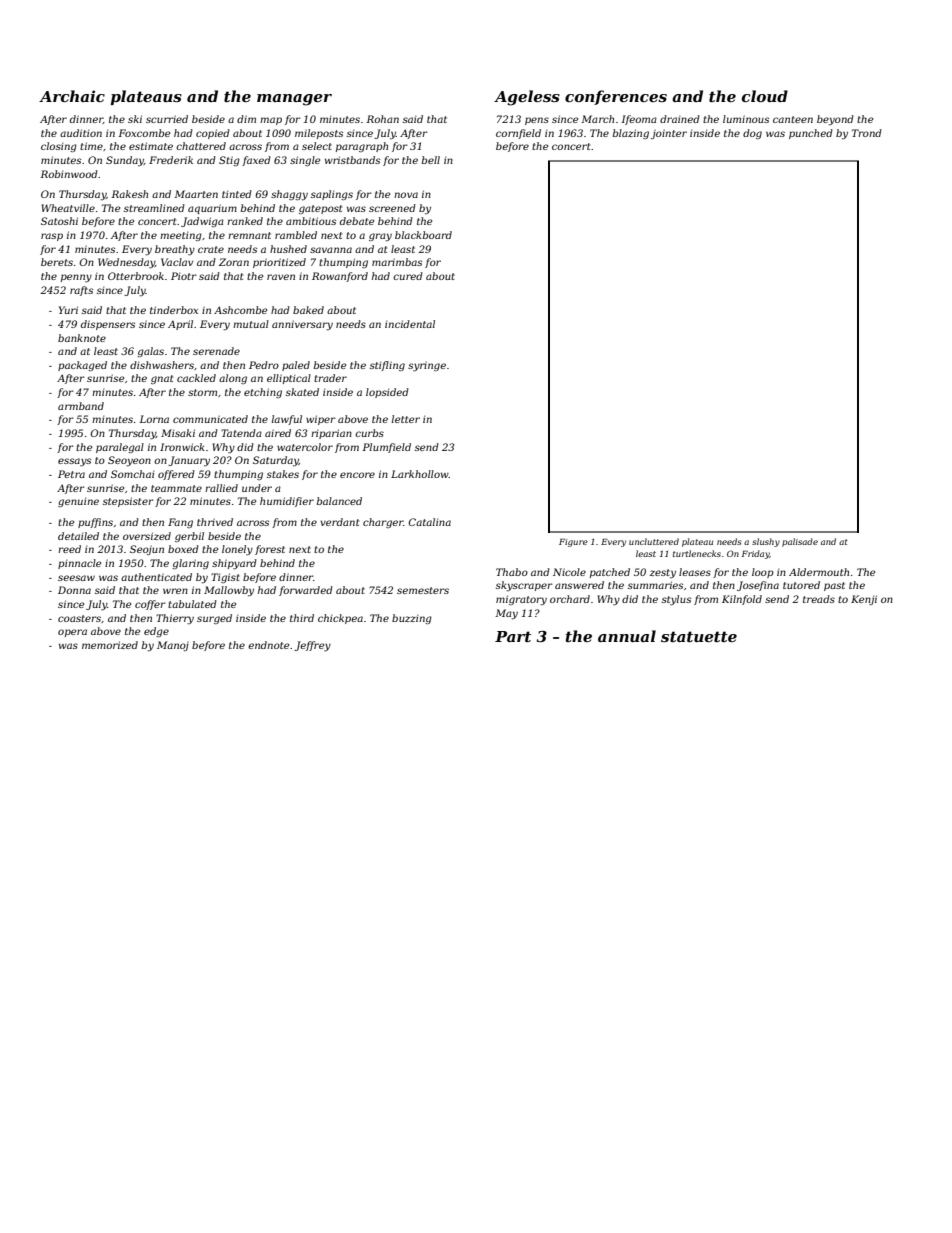  Describe the element at coordinates (867, 133) in the document. I see `Trond` at that location.
